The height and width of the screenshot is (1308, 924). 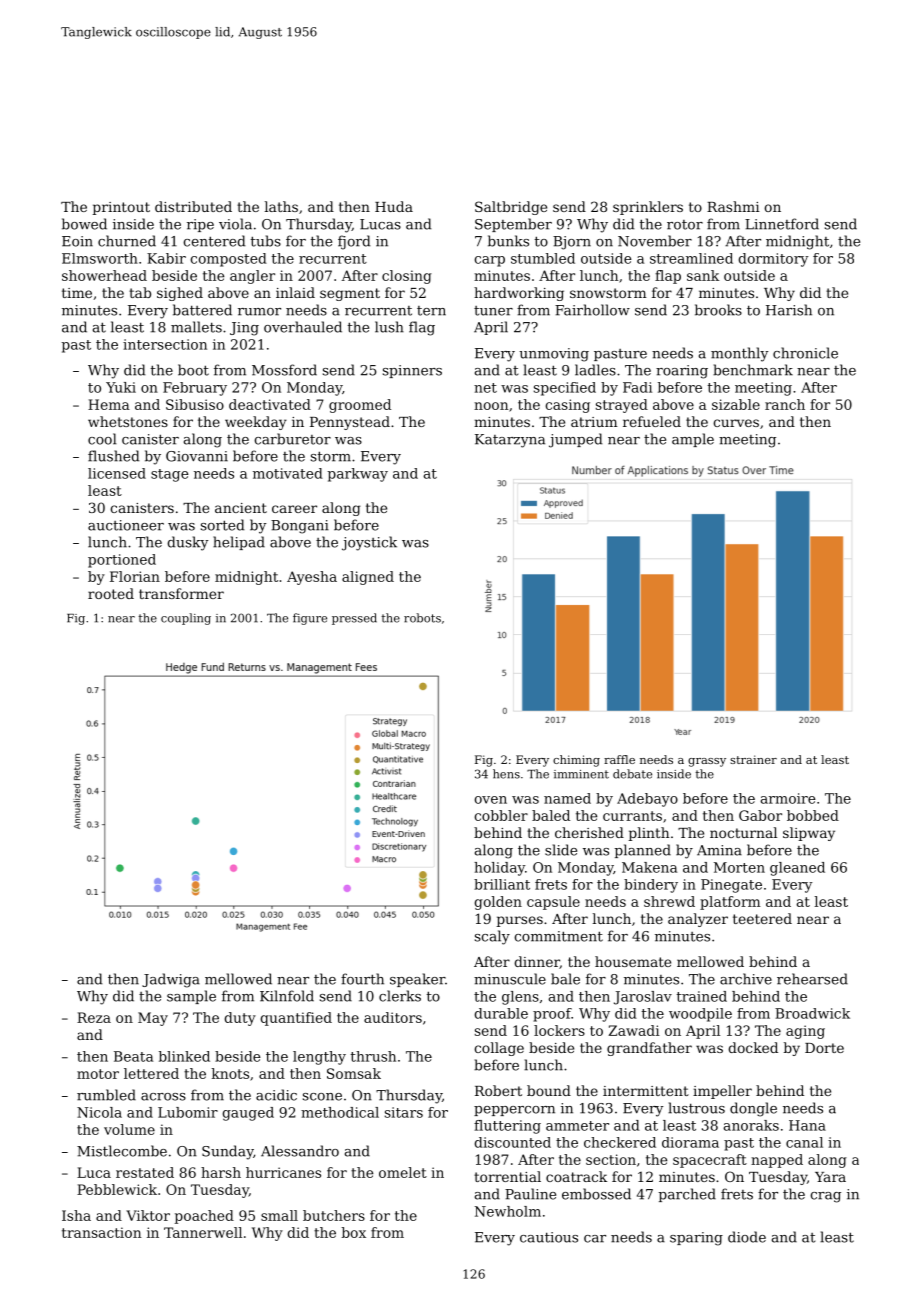 I want to click on cobbler, so click(x=501, y=815).
